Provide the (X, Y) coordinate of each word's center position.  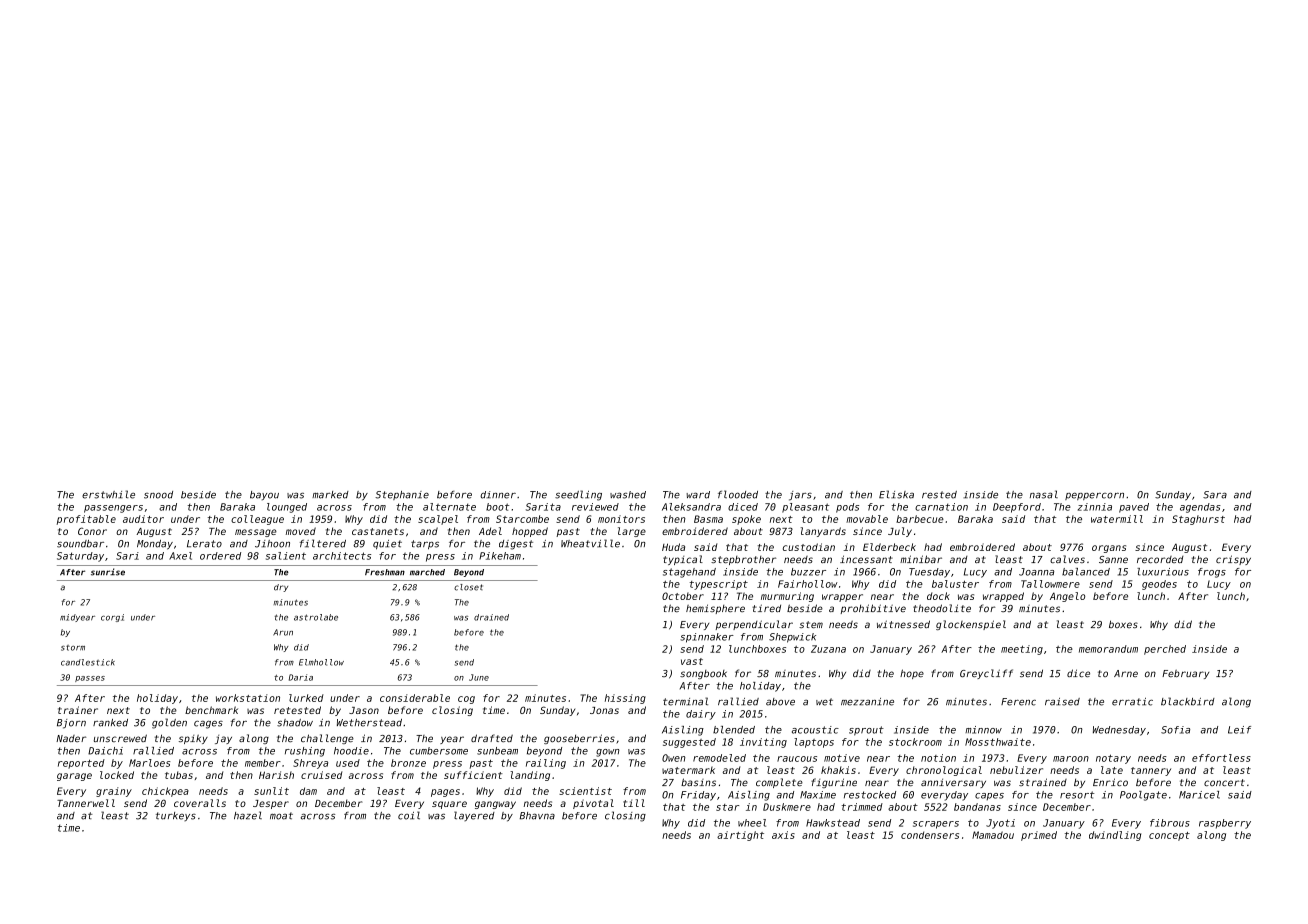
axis (783, 835)
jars (800, 496)
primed (1039, 836)
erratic (1132, 702)
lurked (306, 698)
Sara (1215, 495)
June (479, 677)
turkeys (176, 816)
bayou (264, 495)
